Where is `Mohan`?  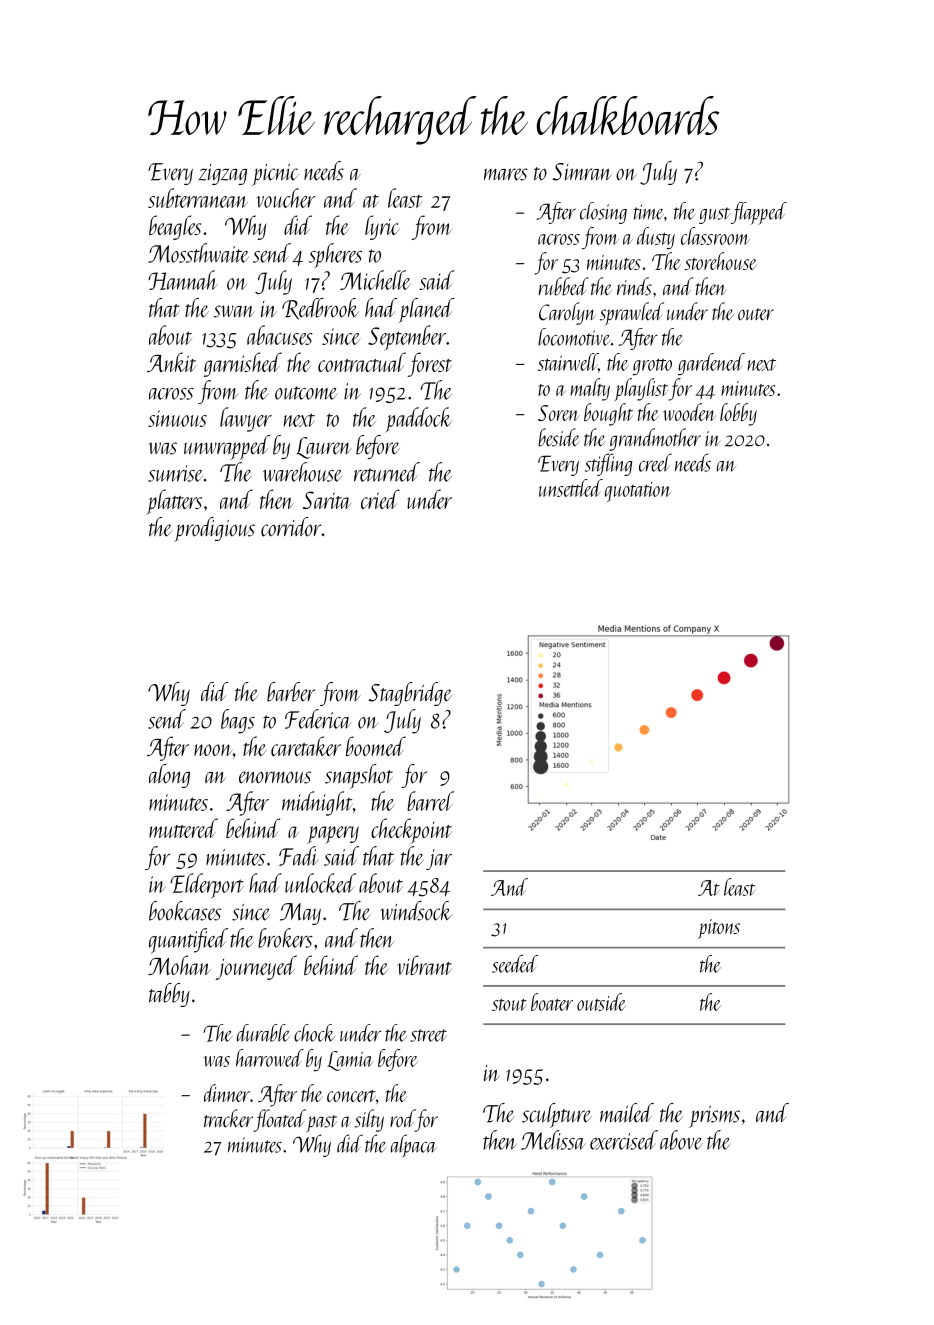
Mohan is located at coordinates (179, 965).
